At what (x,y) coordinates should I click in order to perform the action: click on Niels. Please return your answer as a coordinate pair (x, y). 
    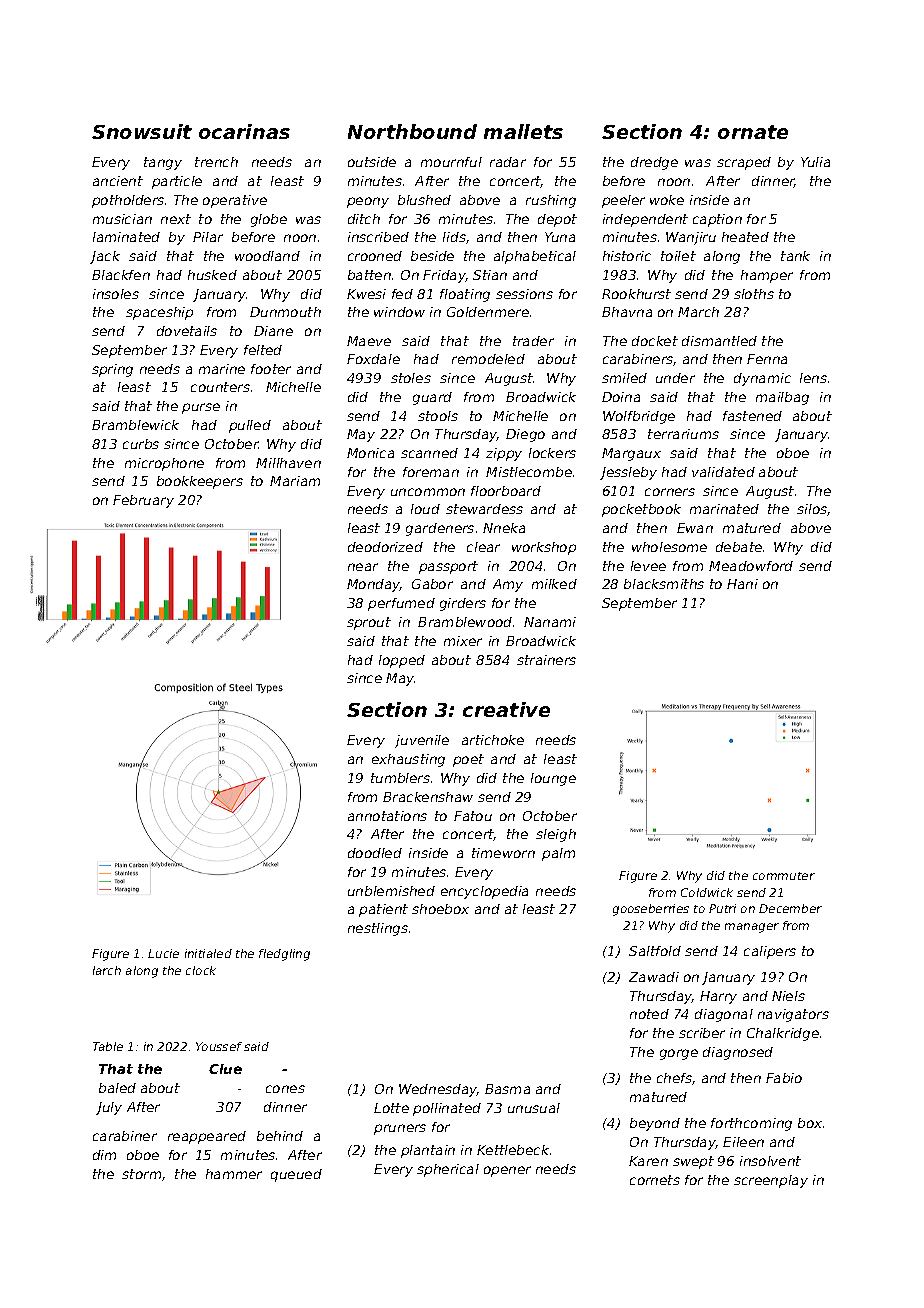
    Looking at the image, I should click on (788, 996).
